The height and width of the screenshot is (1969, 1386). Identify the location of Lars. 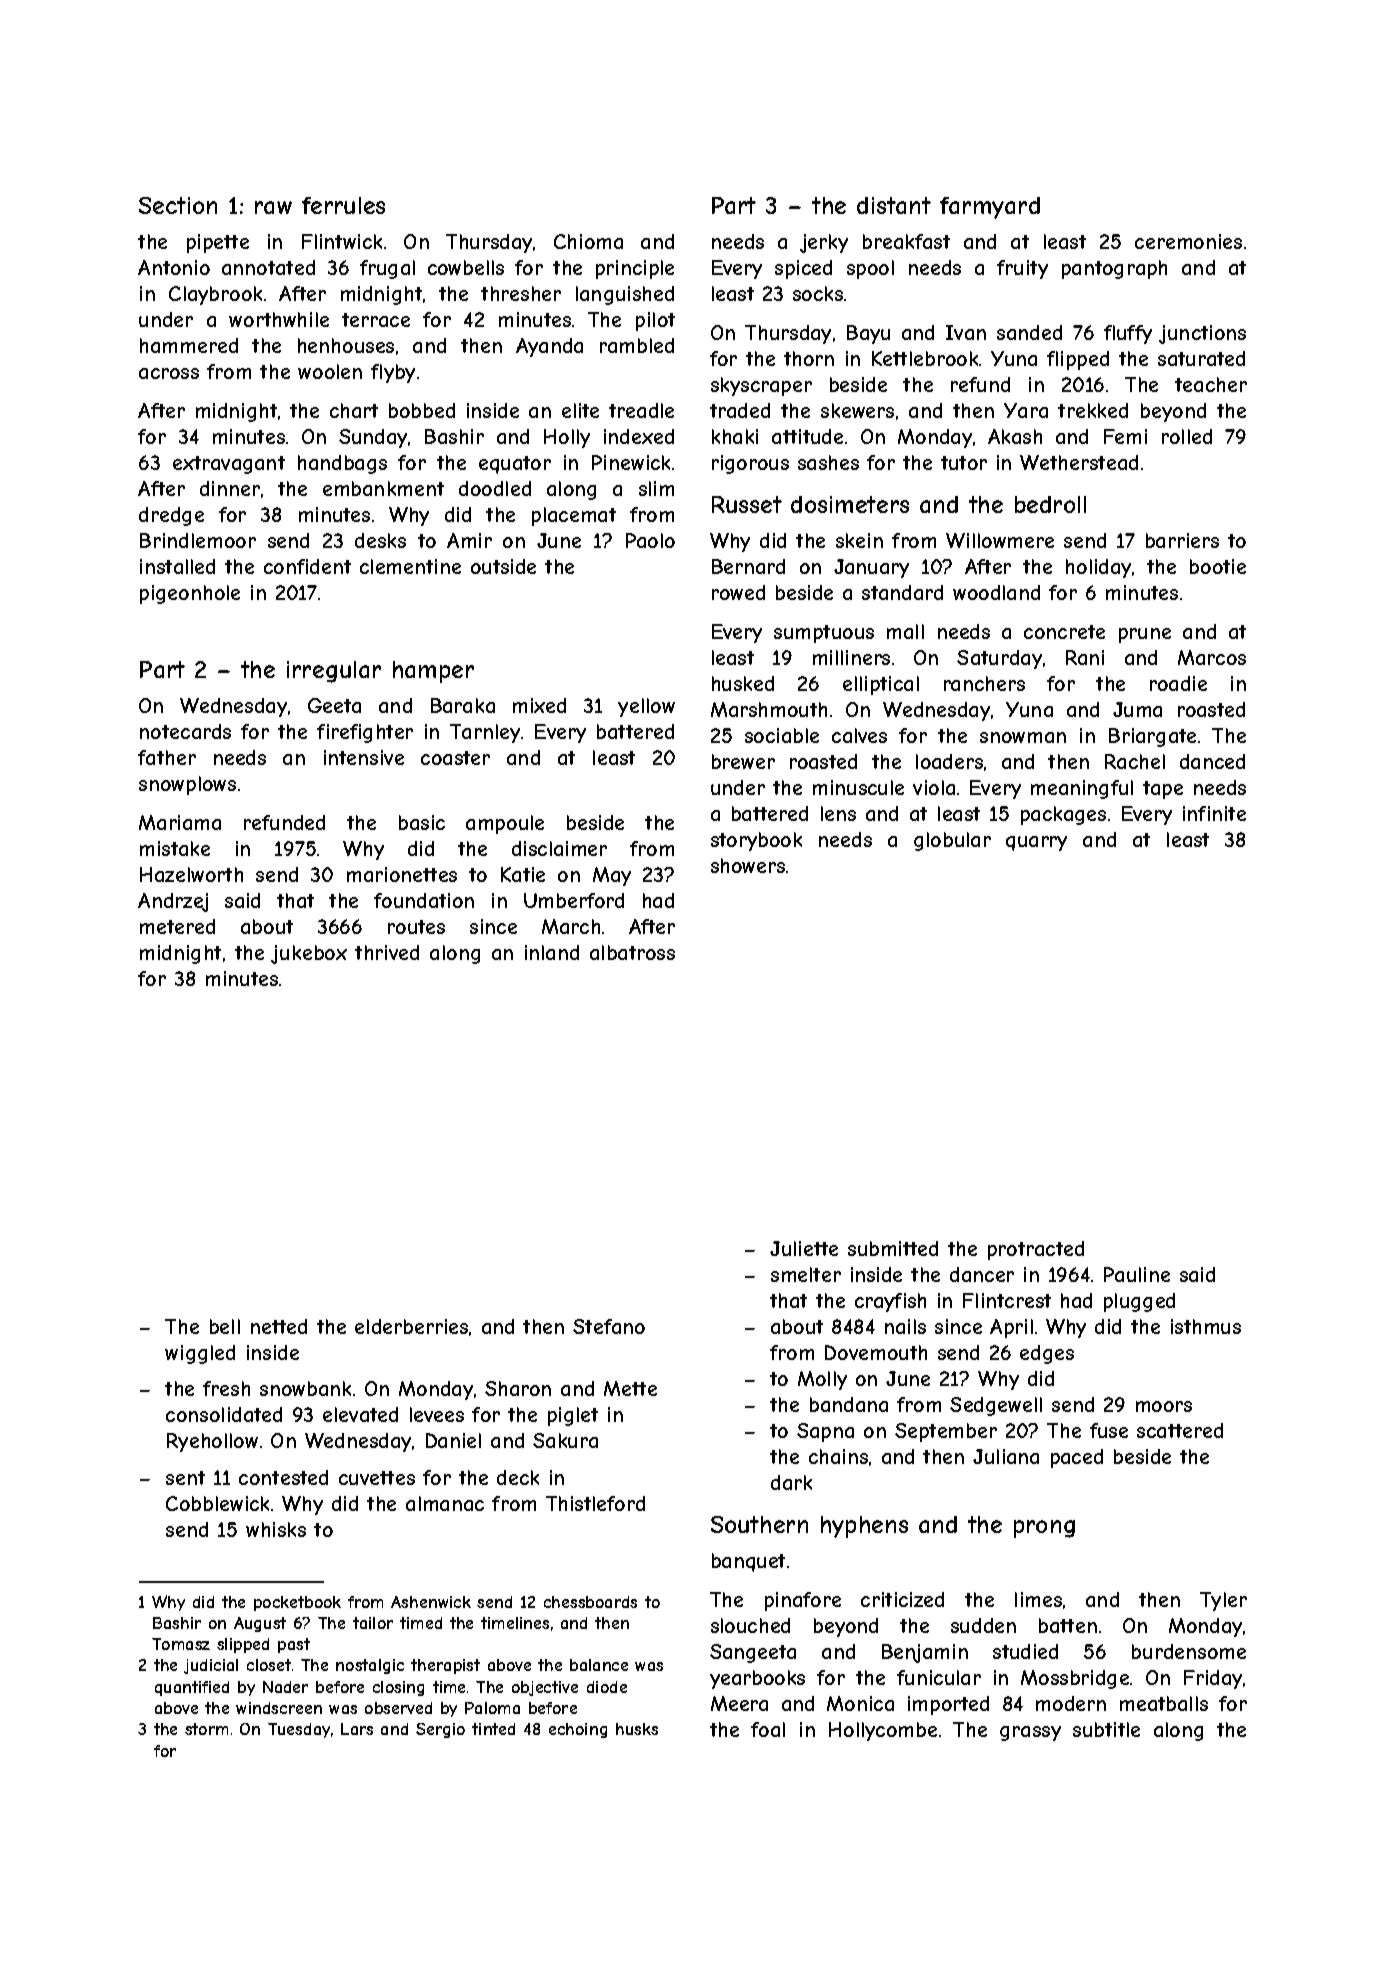
(357, 1729).
